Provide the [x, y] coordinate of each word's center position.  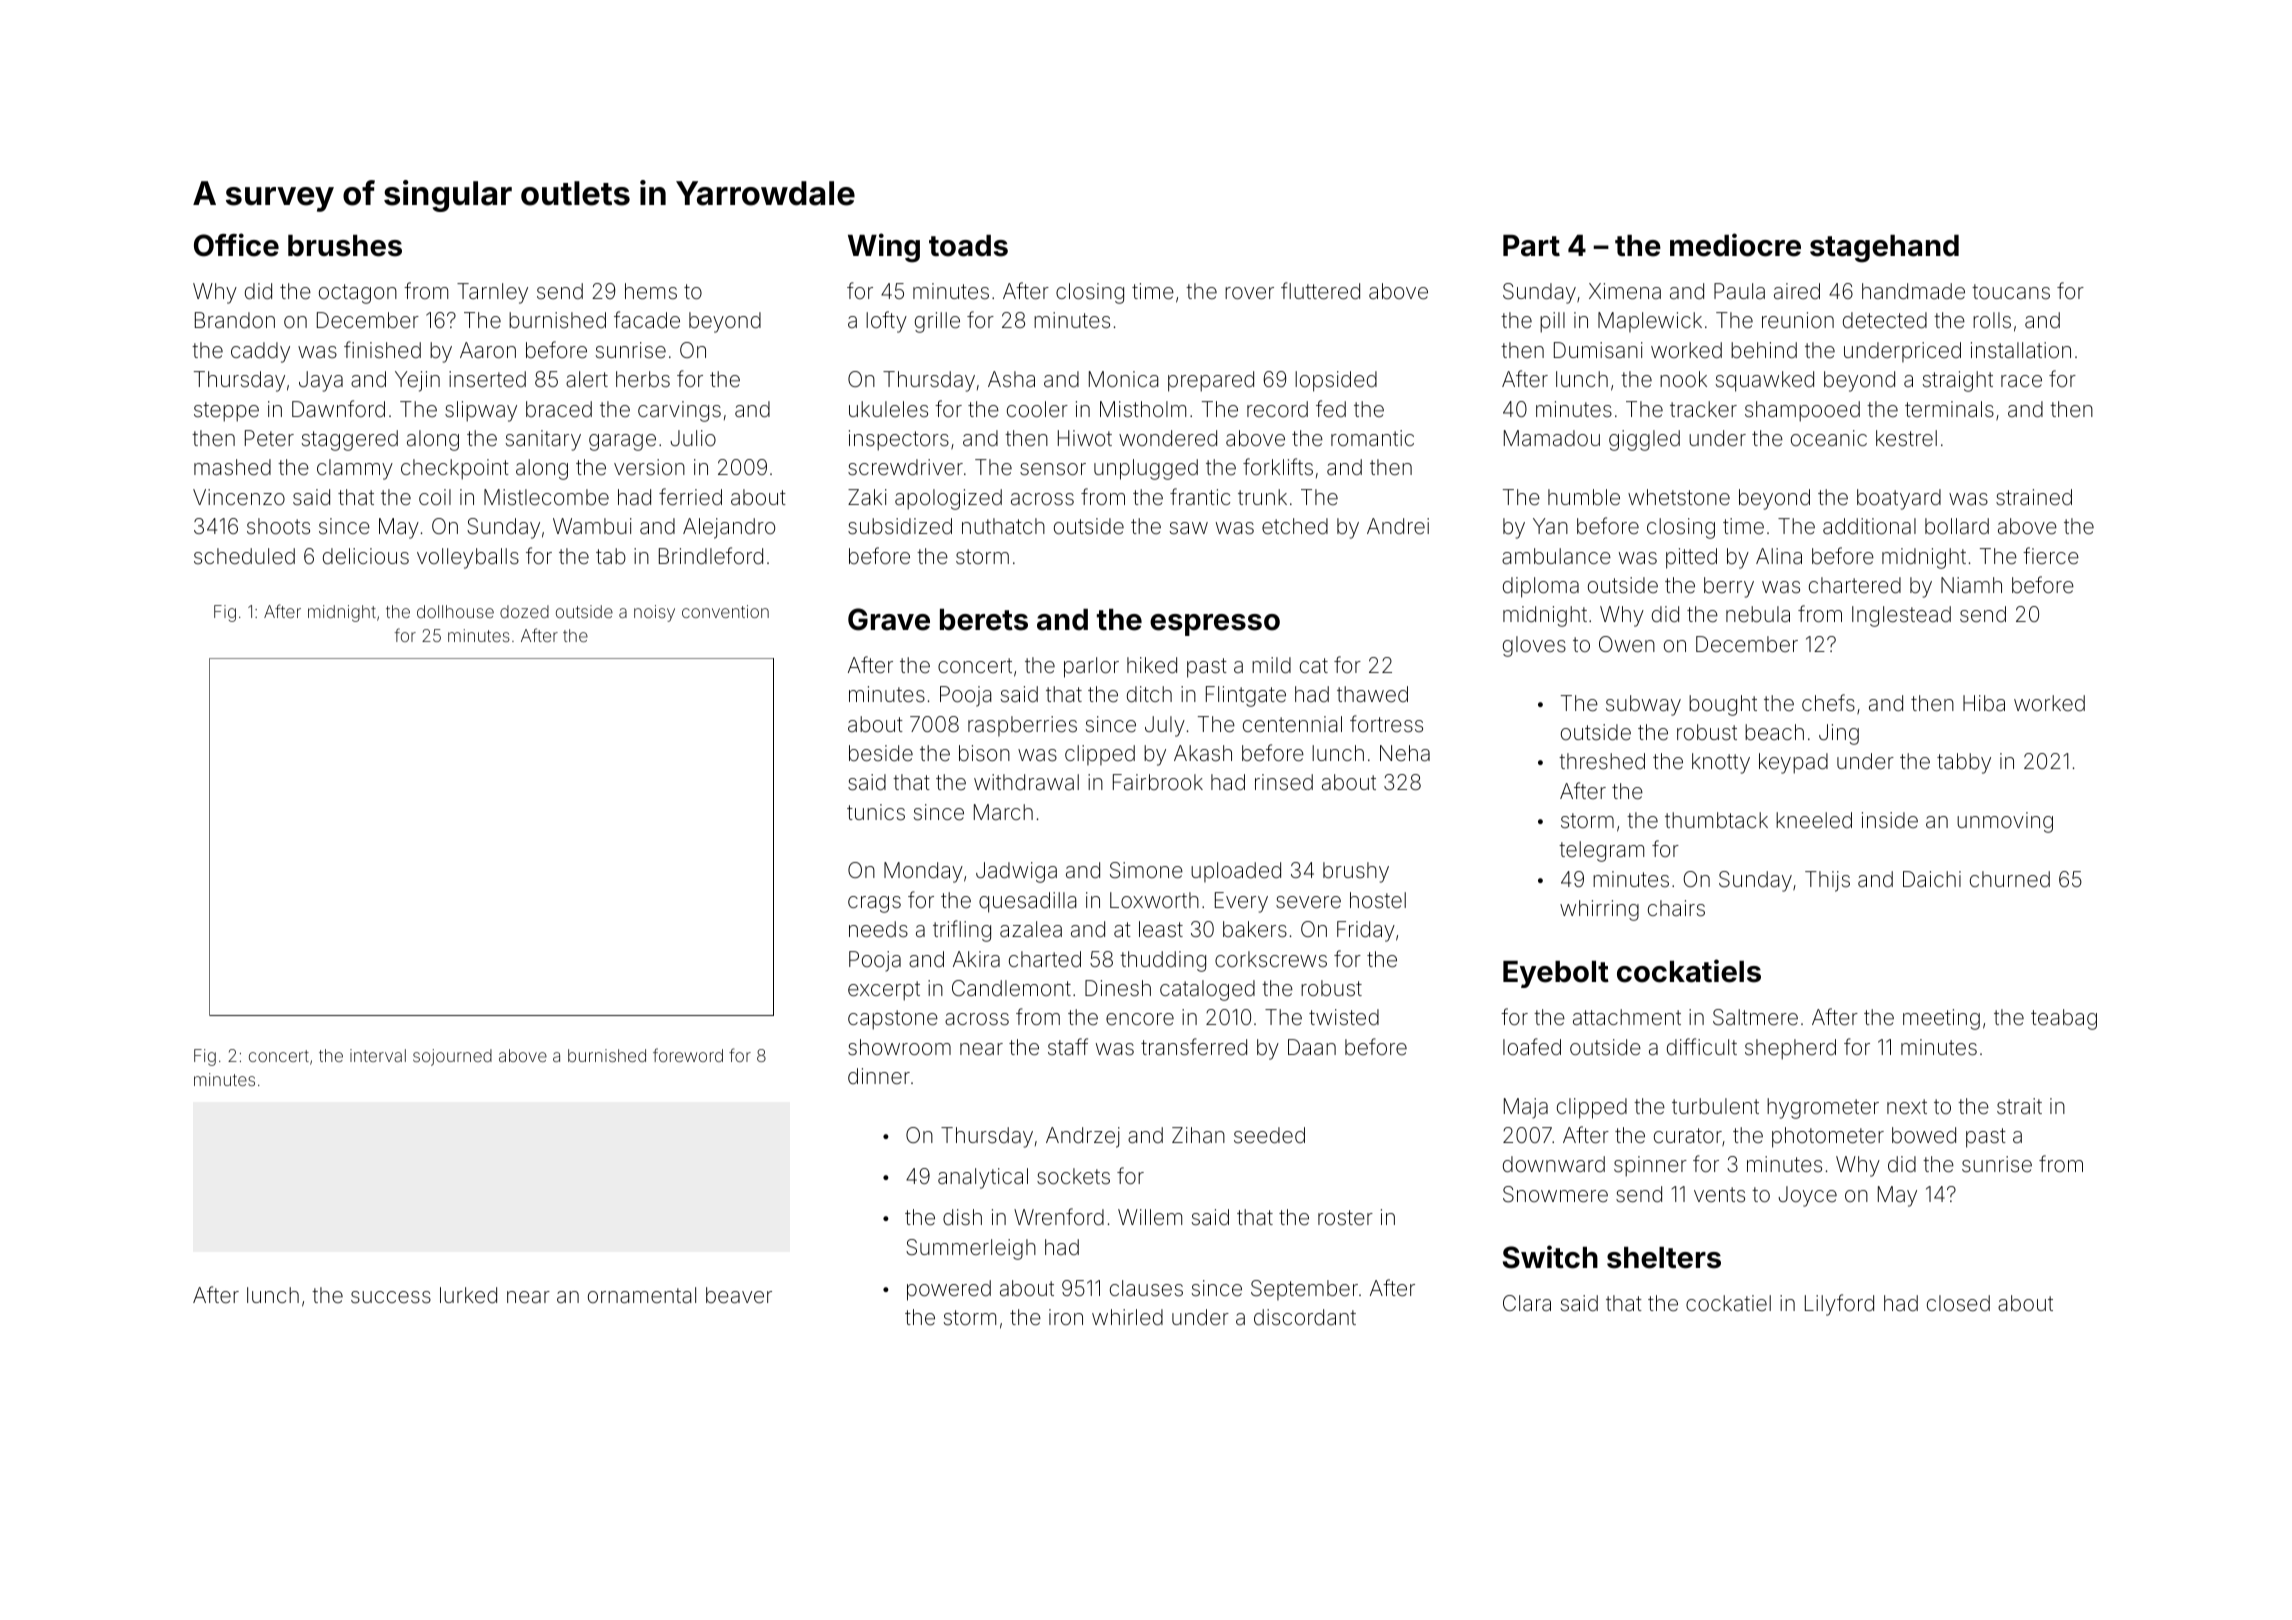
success [391, 1297]
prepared [1211, 381]
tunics [876, 812]
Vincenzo [239, 497]
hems [651, 291]
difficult [1702, 1047]
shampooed [1802, 411]
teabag [2064, 1019]
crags [874, 904]
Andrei [1398, 526]
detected [1885, 320]
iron [1066, 1317]
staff [1068, 1047]
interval [378, 1055]
